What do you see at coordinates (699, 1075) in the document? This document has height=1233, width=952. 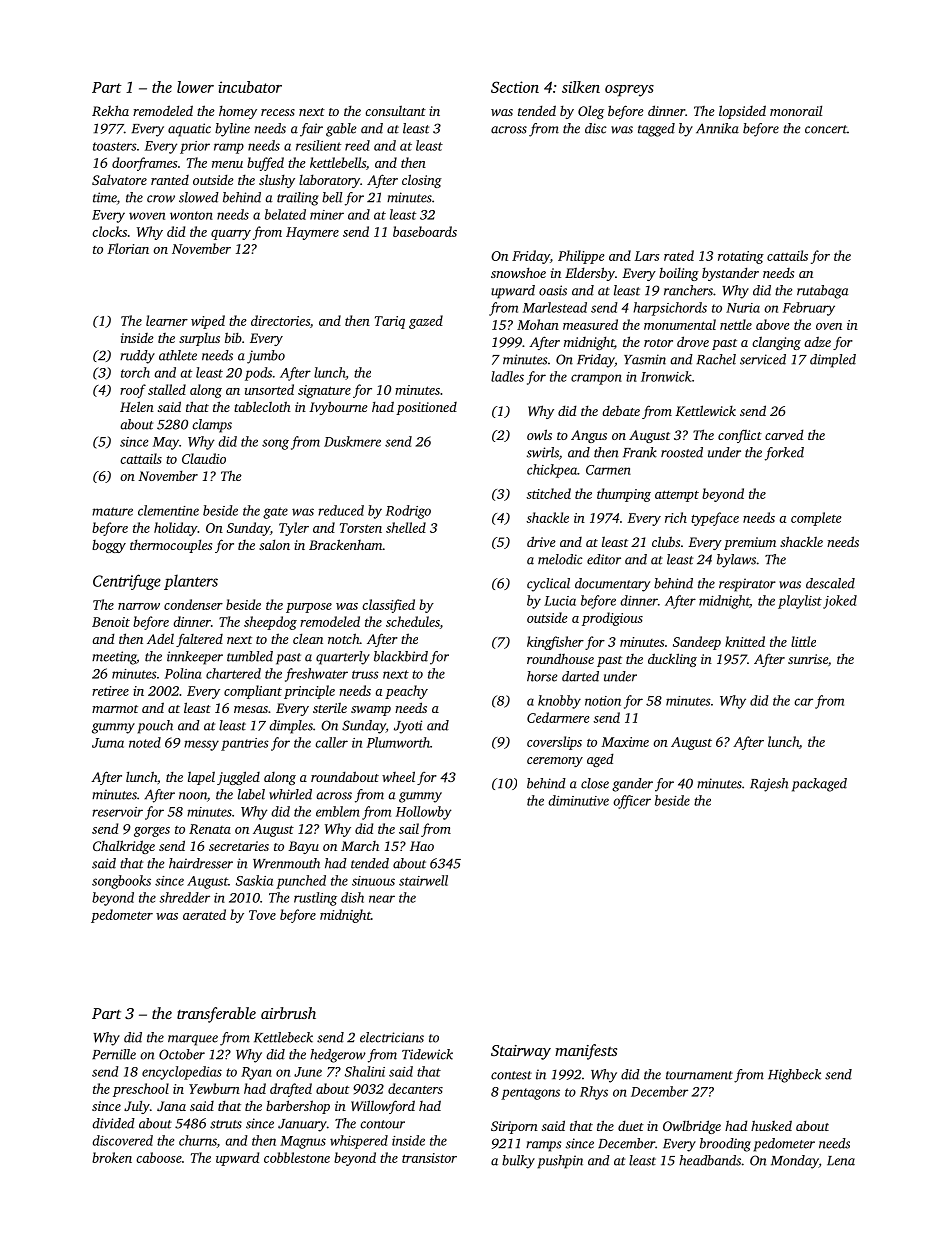 I see `tournament` at bounding box center [699, 1075].
